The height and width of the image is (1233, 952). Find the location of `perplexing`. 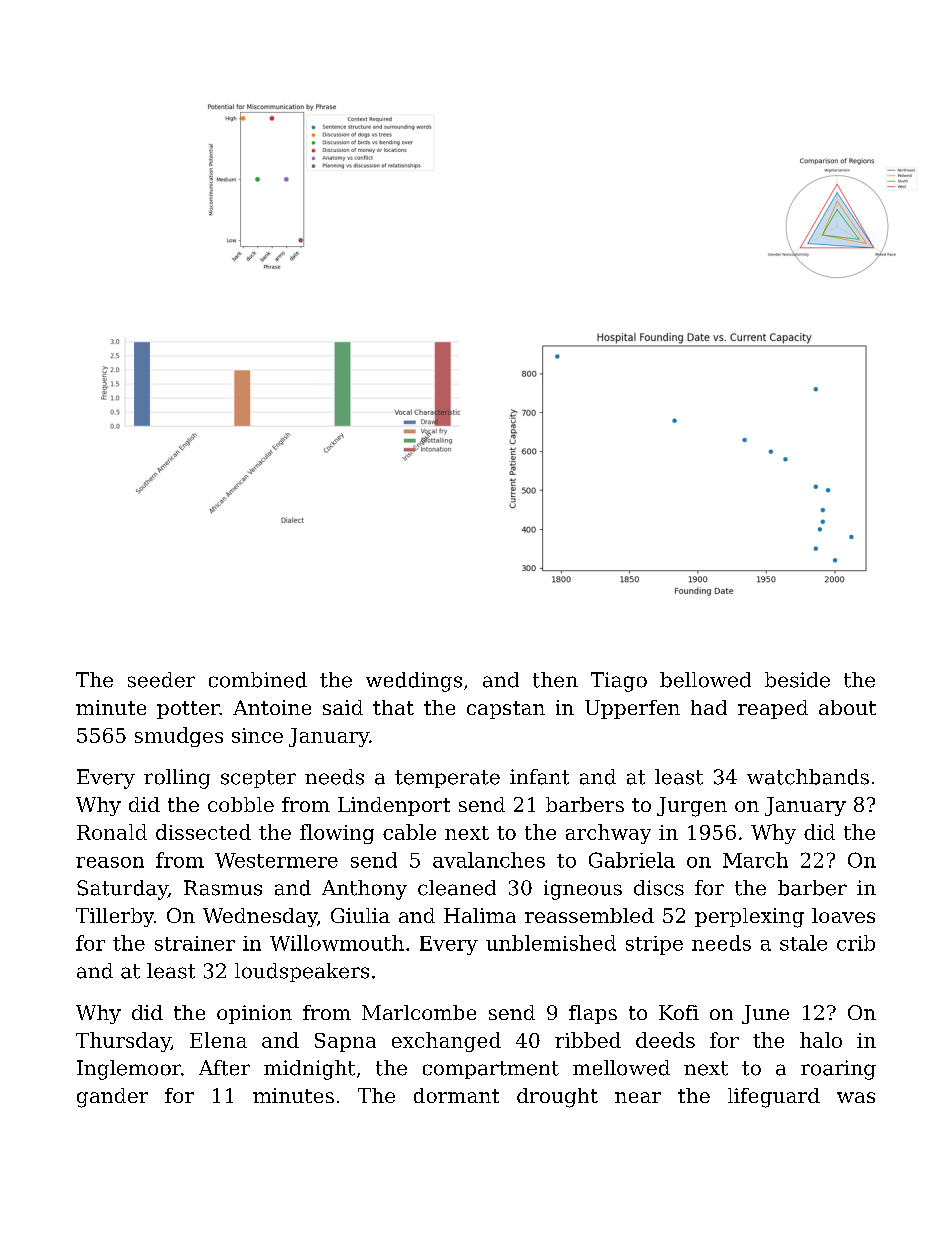

perplexing is located at coordinates (749, 918).
